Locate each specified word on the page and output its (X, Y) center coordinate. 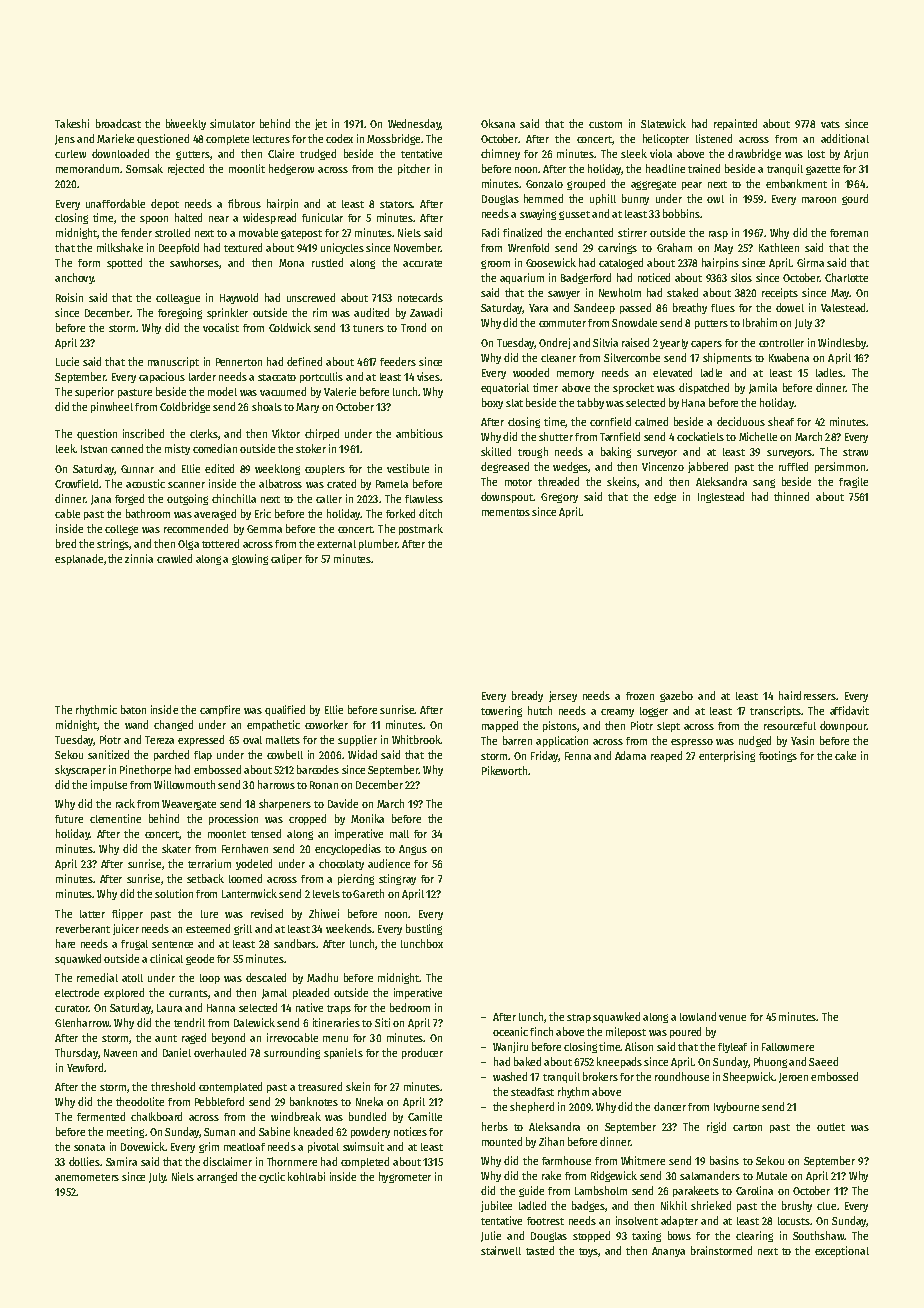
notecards (420, 297)
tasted (540, 1250)
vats (830, 124)
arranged (217, 1177)
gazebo (676, 696)
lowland (698, 1016)
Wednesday (414, 124)
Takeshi (72, 123)
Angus (413, 850)
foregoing (180, 313)
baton (133, 709)
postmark (421, 529)
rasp (718, 235)
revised (267, 913)
